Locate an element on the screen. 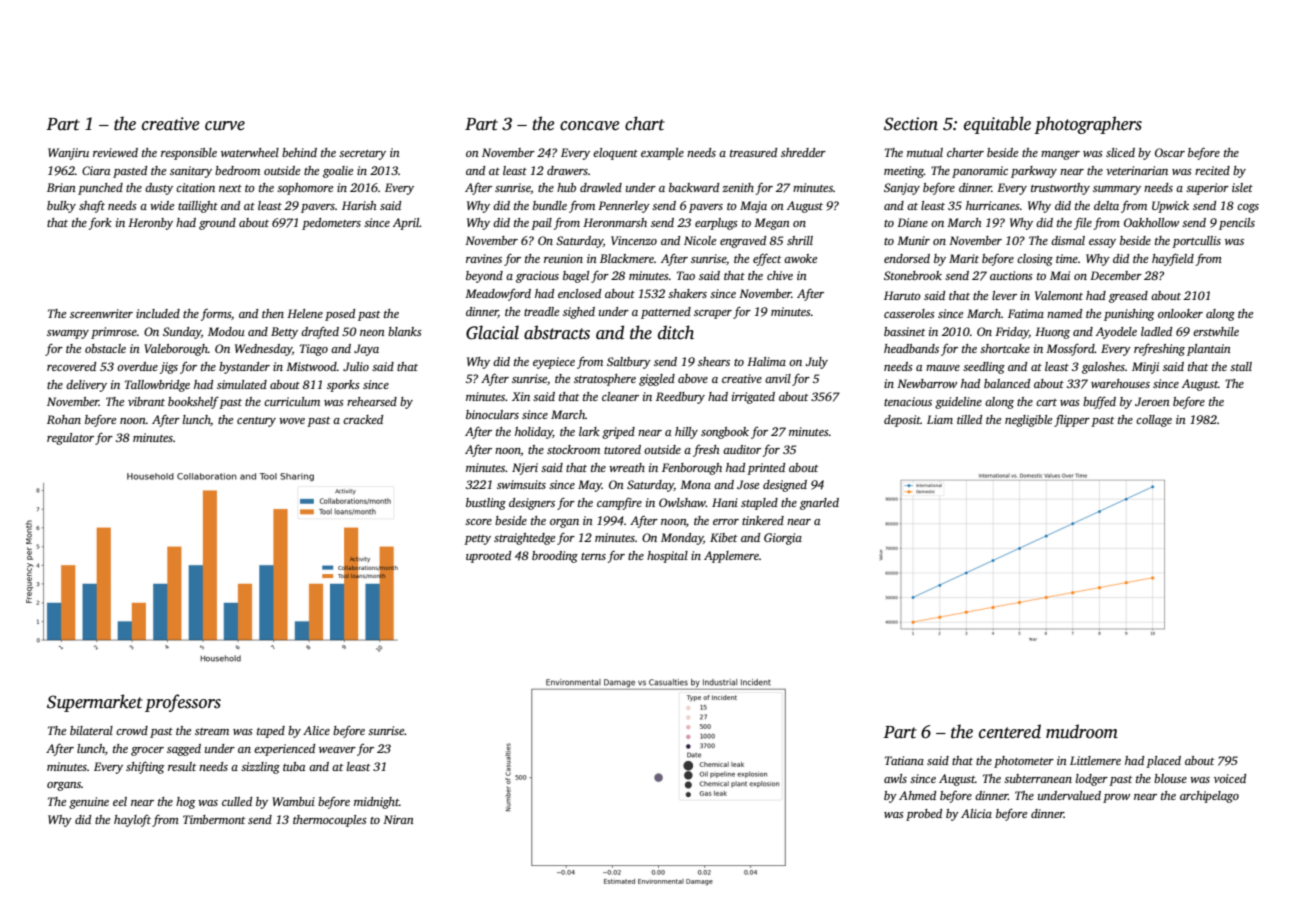  Giorgia is located at coordinates (783, 539).
